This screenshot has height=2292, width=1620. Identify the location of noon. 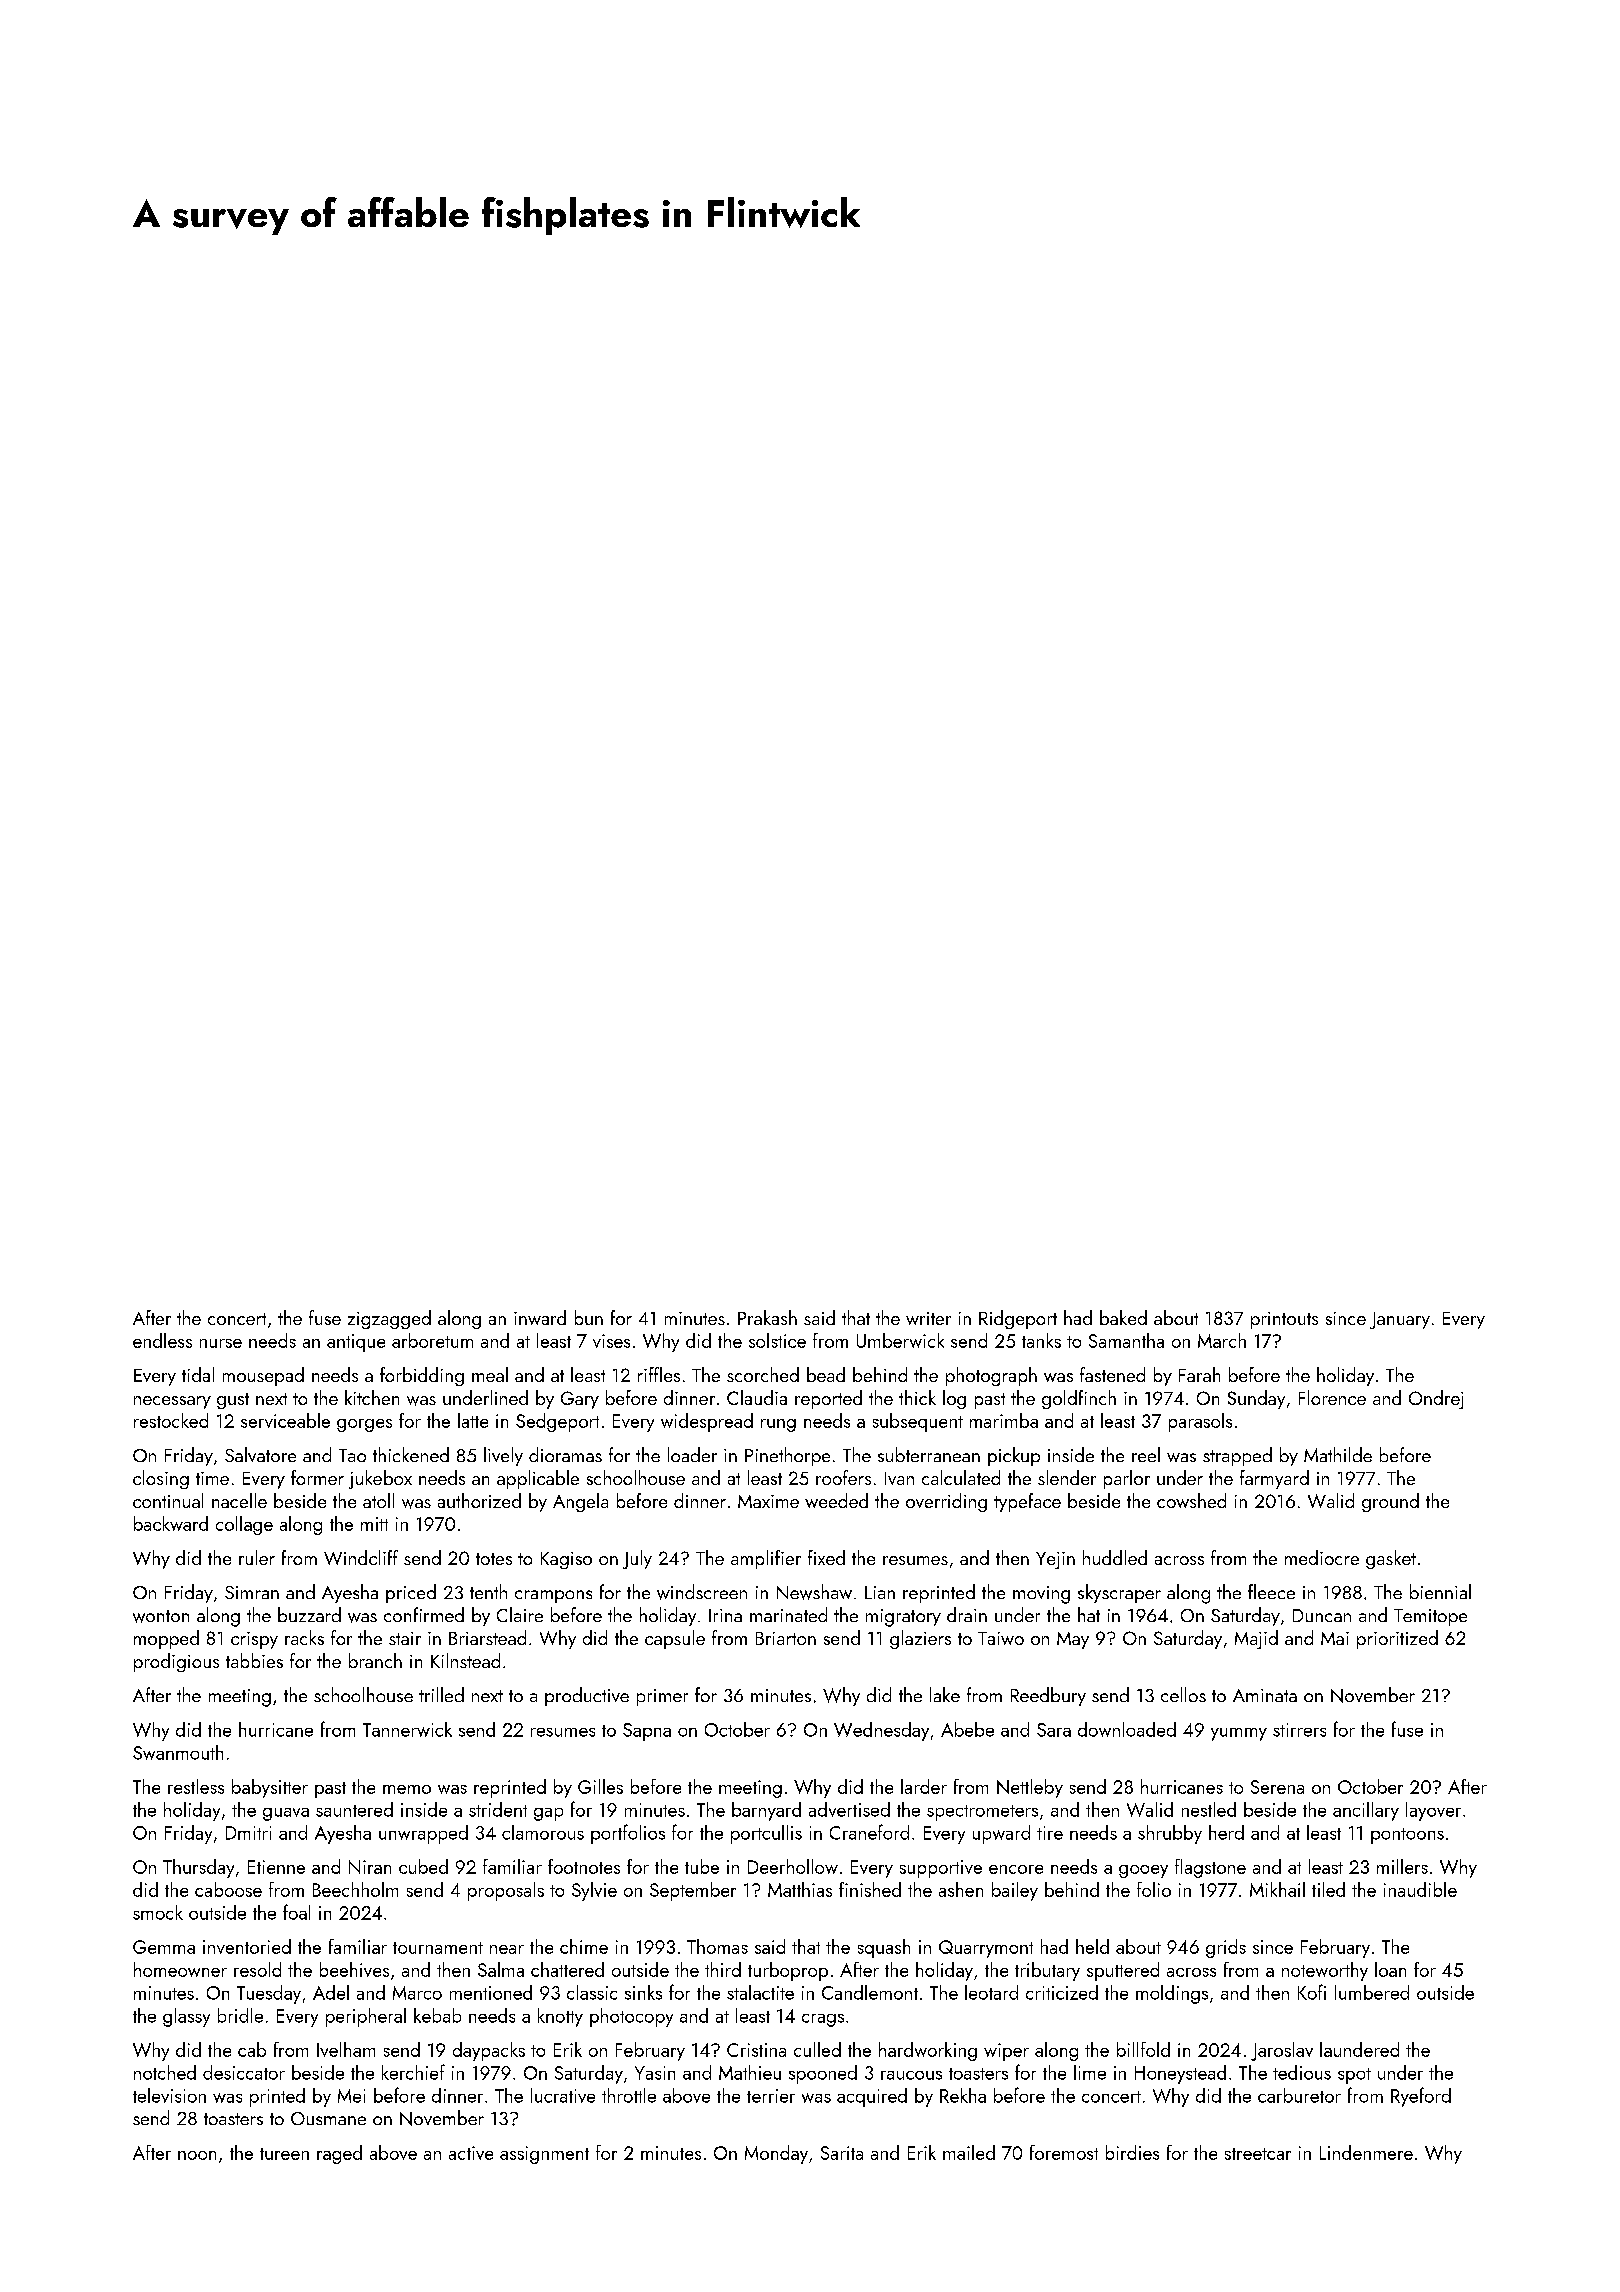
(197, 2155).
